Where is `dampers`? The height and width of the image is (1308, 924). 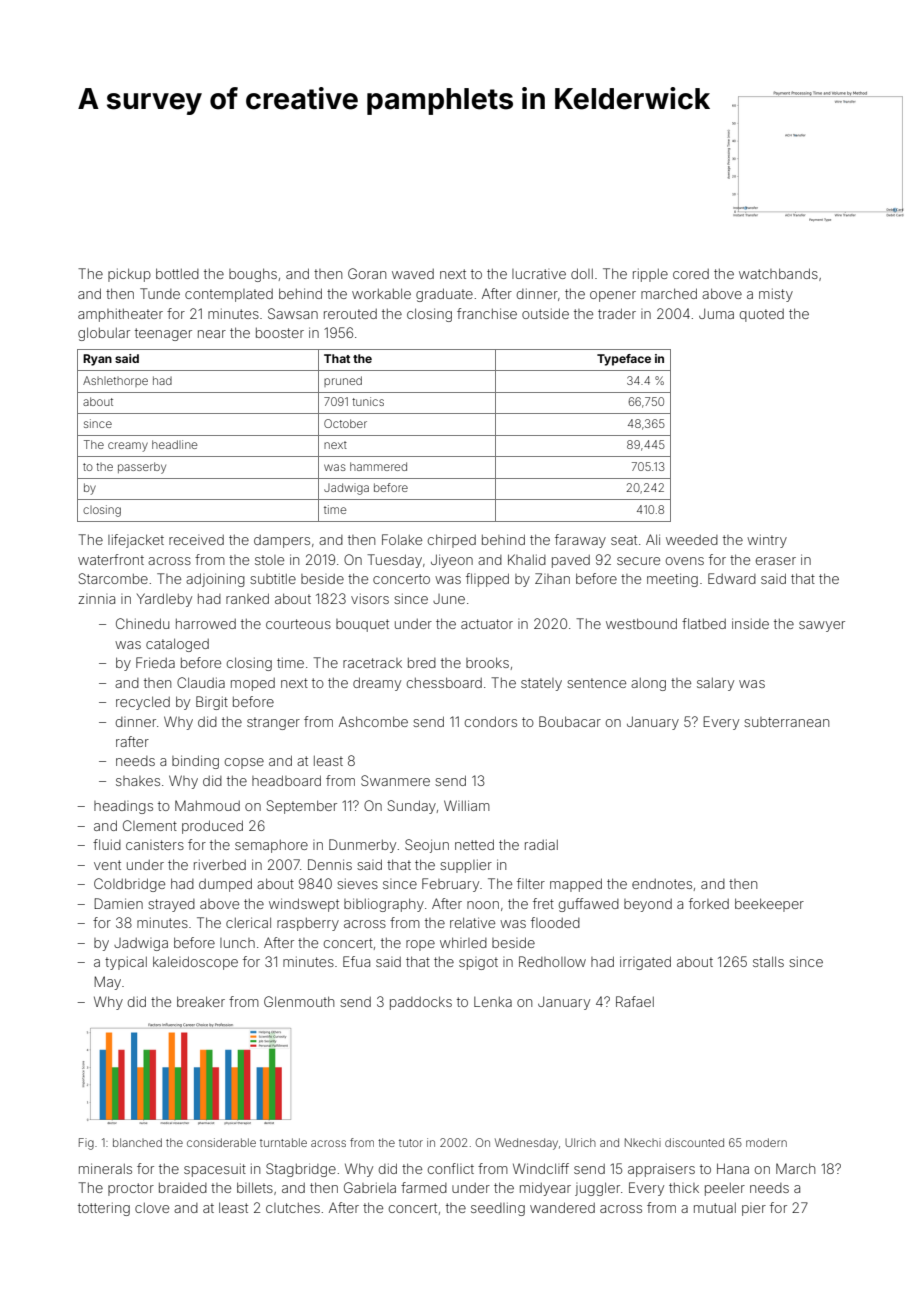
dampers is located at coordinates (282, 541).
